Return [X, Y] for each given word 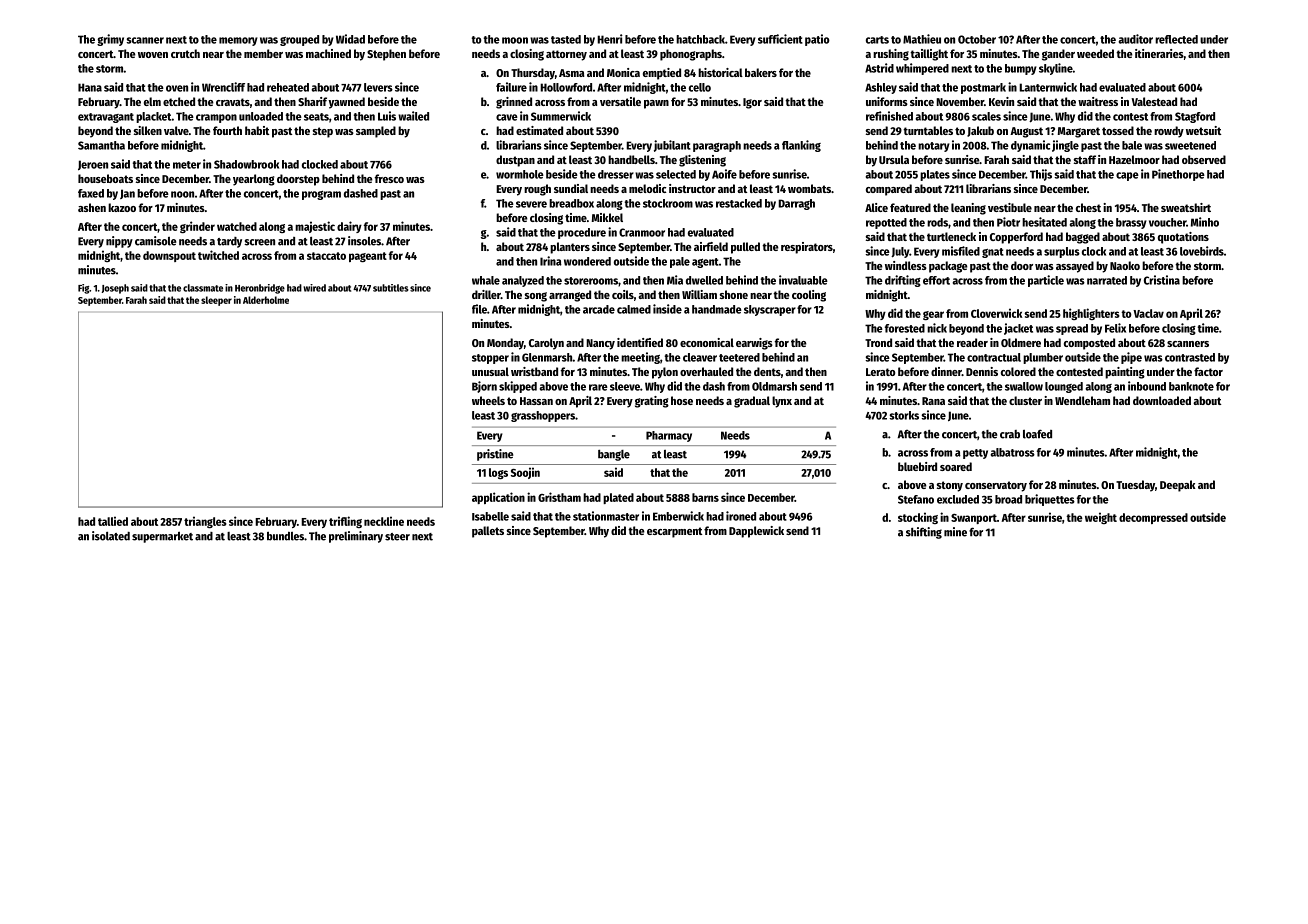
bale [1132, 145]
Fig [83, 289]
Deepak [1178, 486]
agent [705, 263]
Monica [623, 72]
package [948, 267]
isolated [111, 536]
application [498, 498]
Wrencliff [223, 87]
